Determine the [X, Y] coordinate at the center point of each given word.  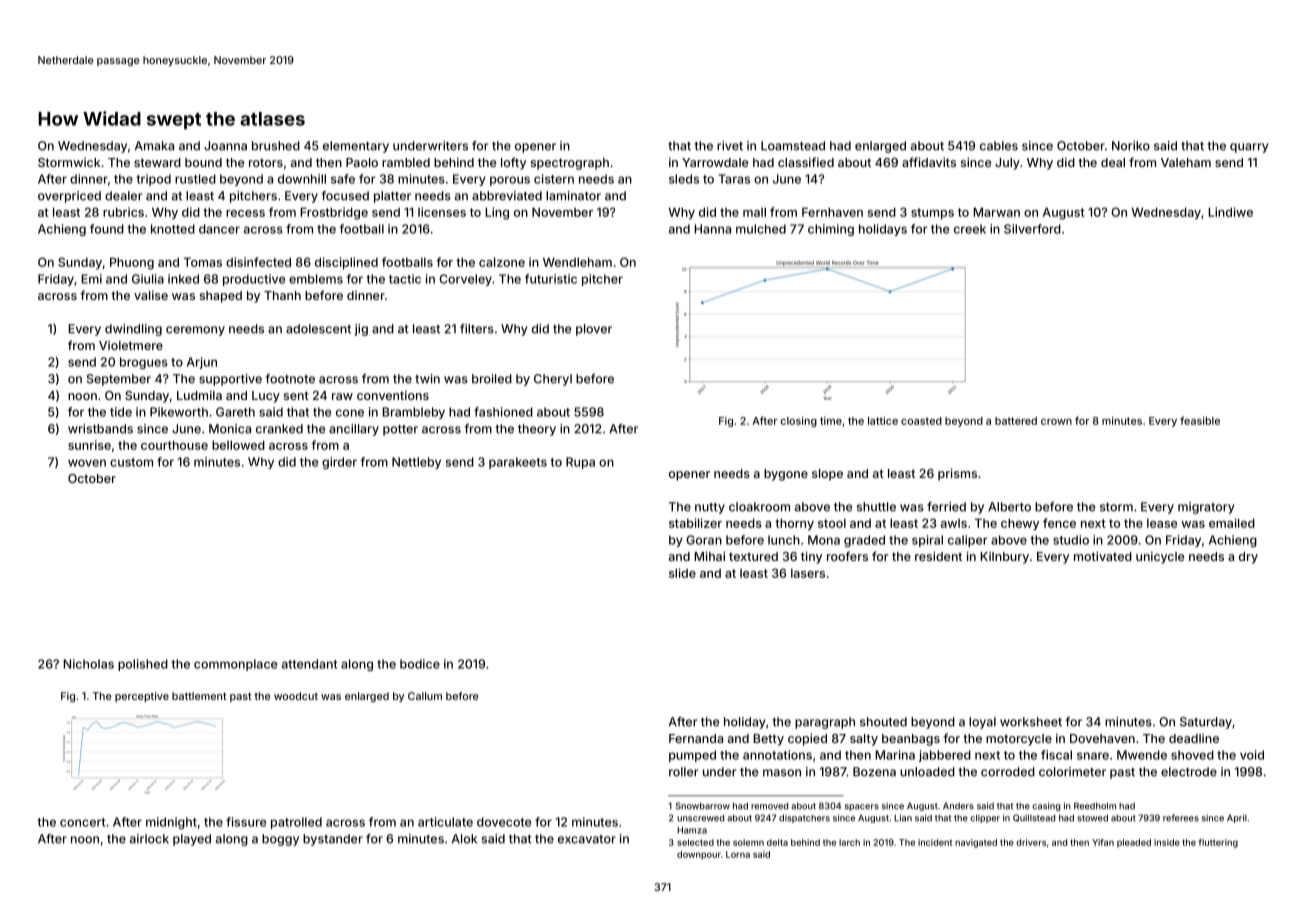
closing [799, 421]
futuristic [551, 279]
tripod [153, 180]
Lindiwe [1230, 212]
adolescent [318, 329]
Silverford [1032, 229]
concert [82, 822]
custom [131, 462]
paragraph [825, 723]
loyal [982, 723]
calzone [502, 262]
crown [1056, 422]
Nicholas [88, 664]
